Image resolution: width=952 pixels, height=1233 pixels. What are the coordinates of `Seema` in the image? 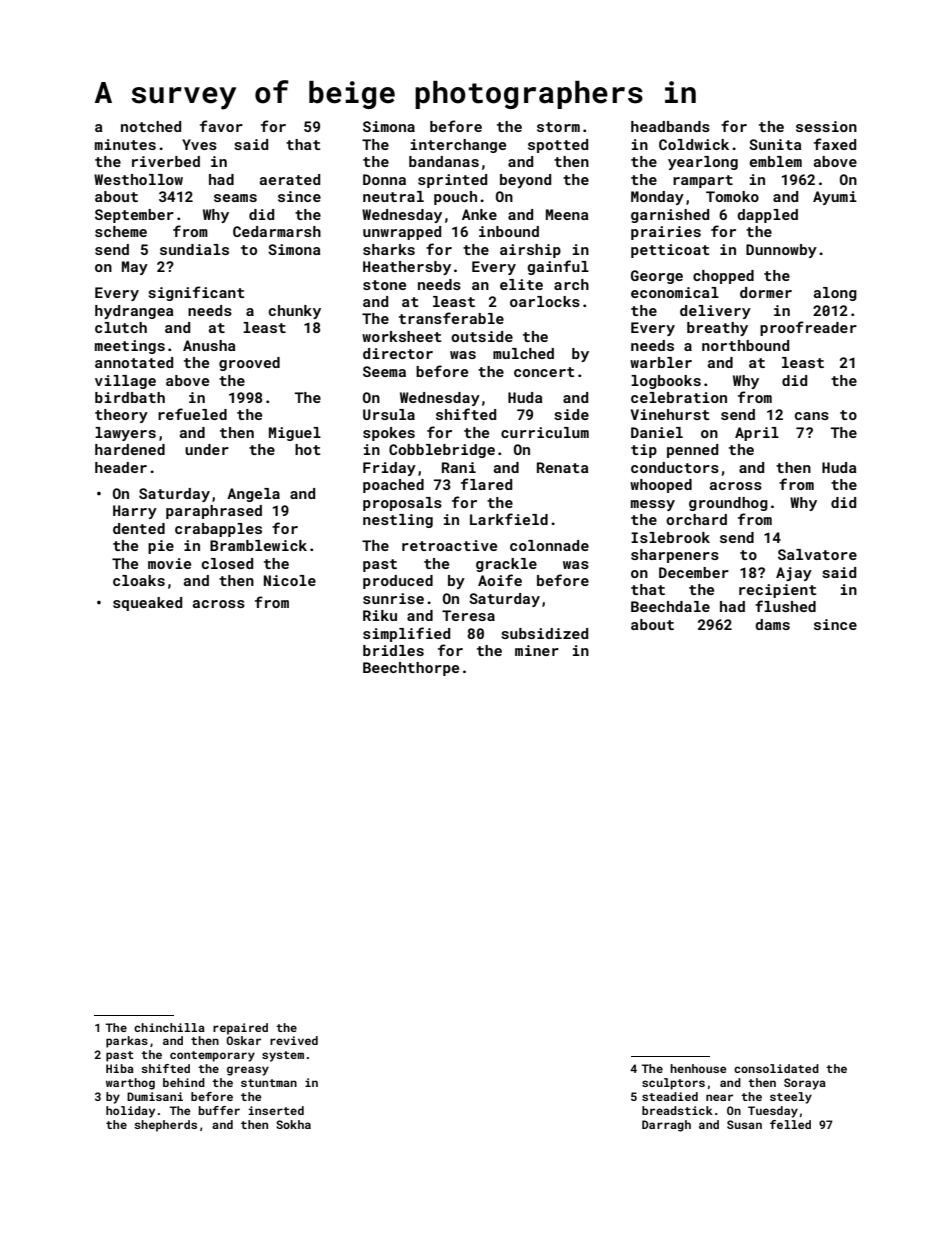 It's located at (384, 371).
